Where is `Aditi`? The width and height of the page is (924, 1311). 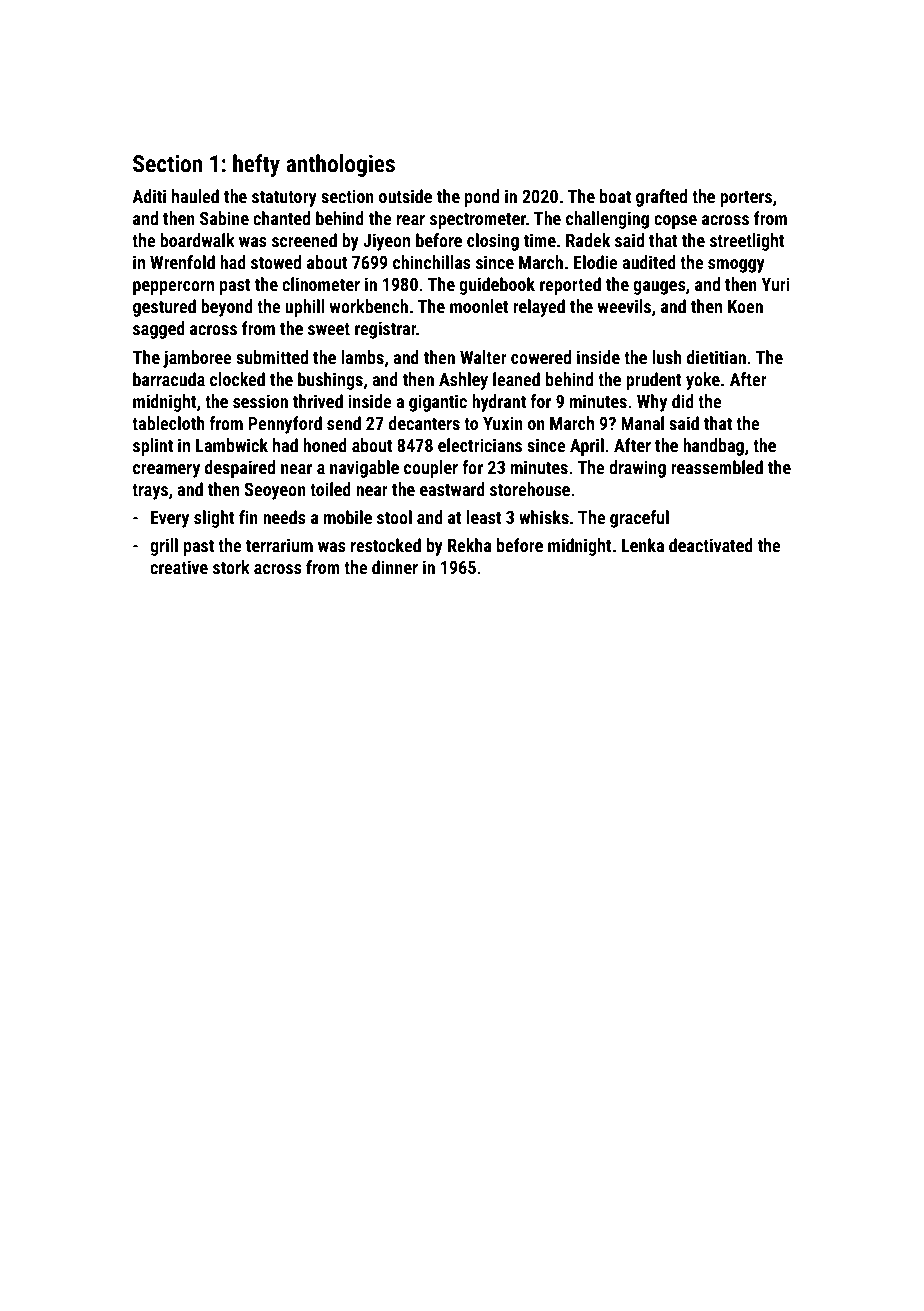
Aditi is located at coordinates (149, 196).
